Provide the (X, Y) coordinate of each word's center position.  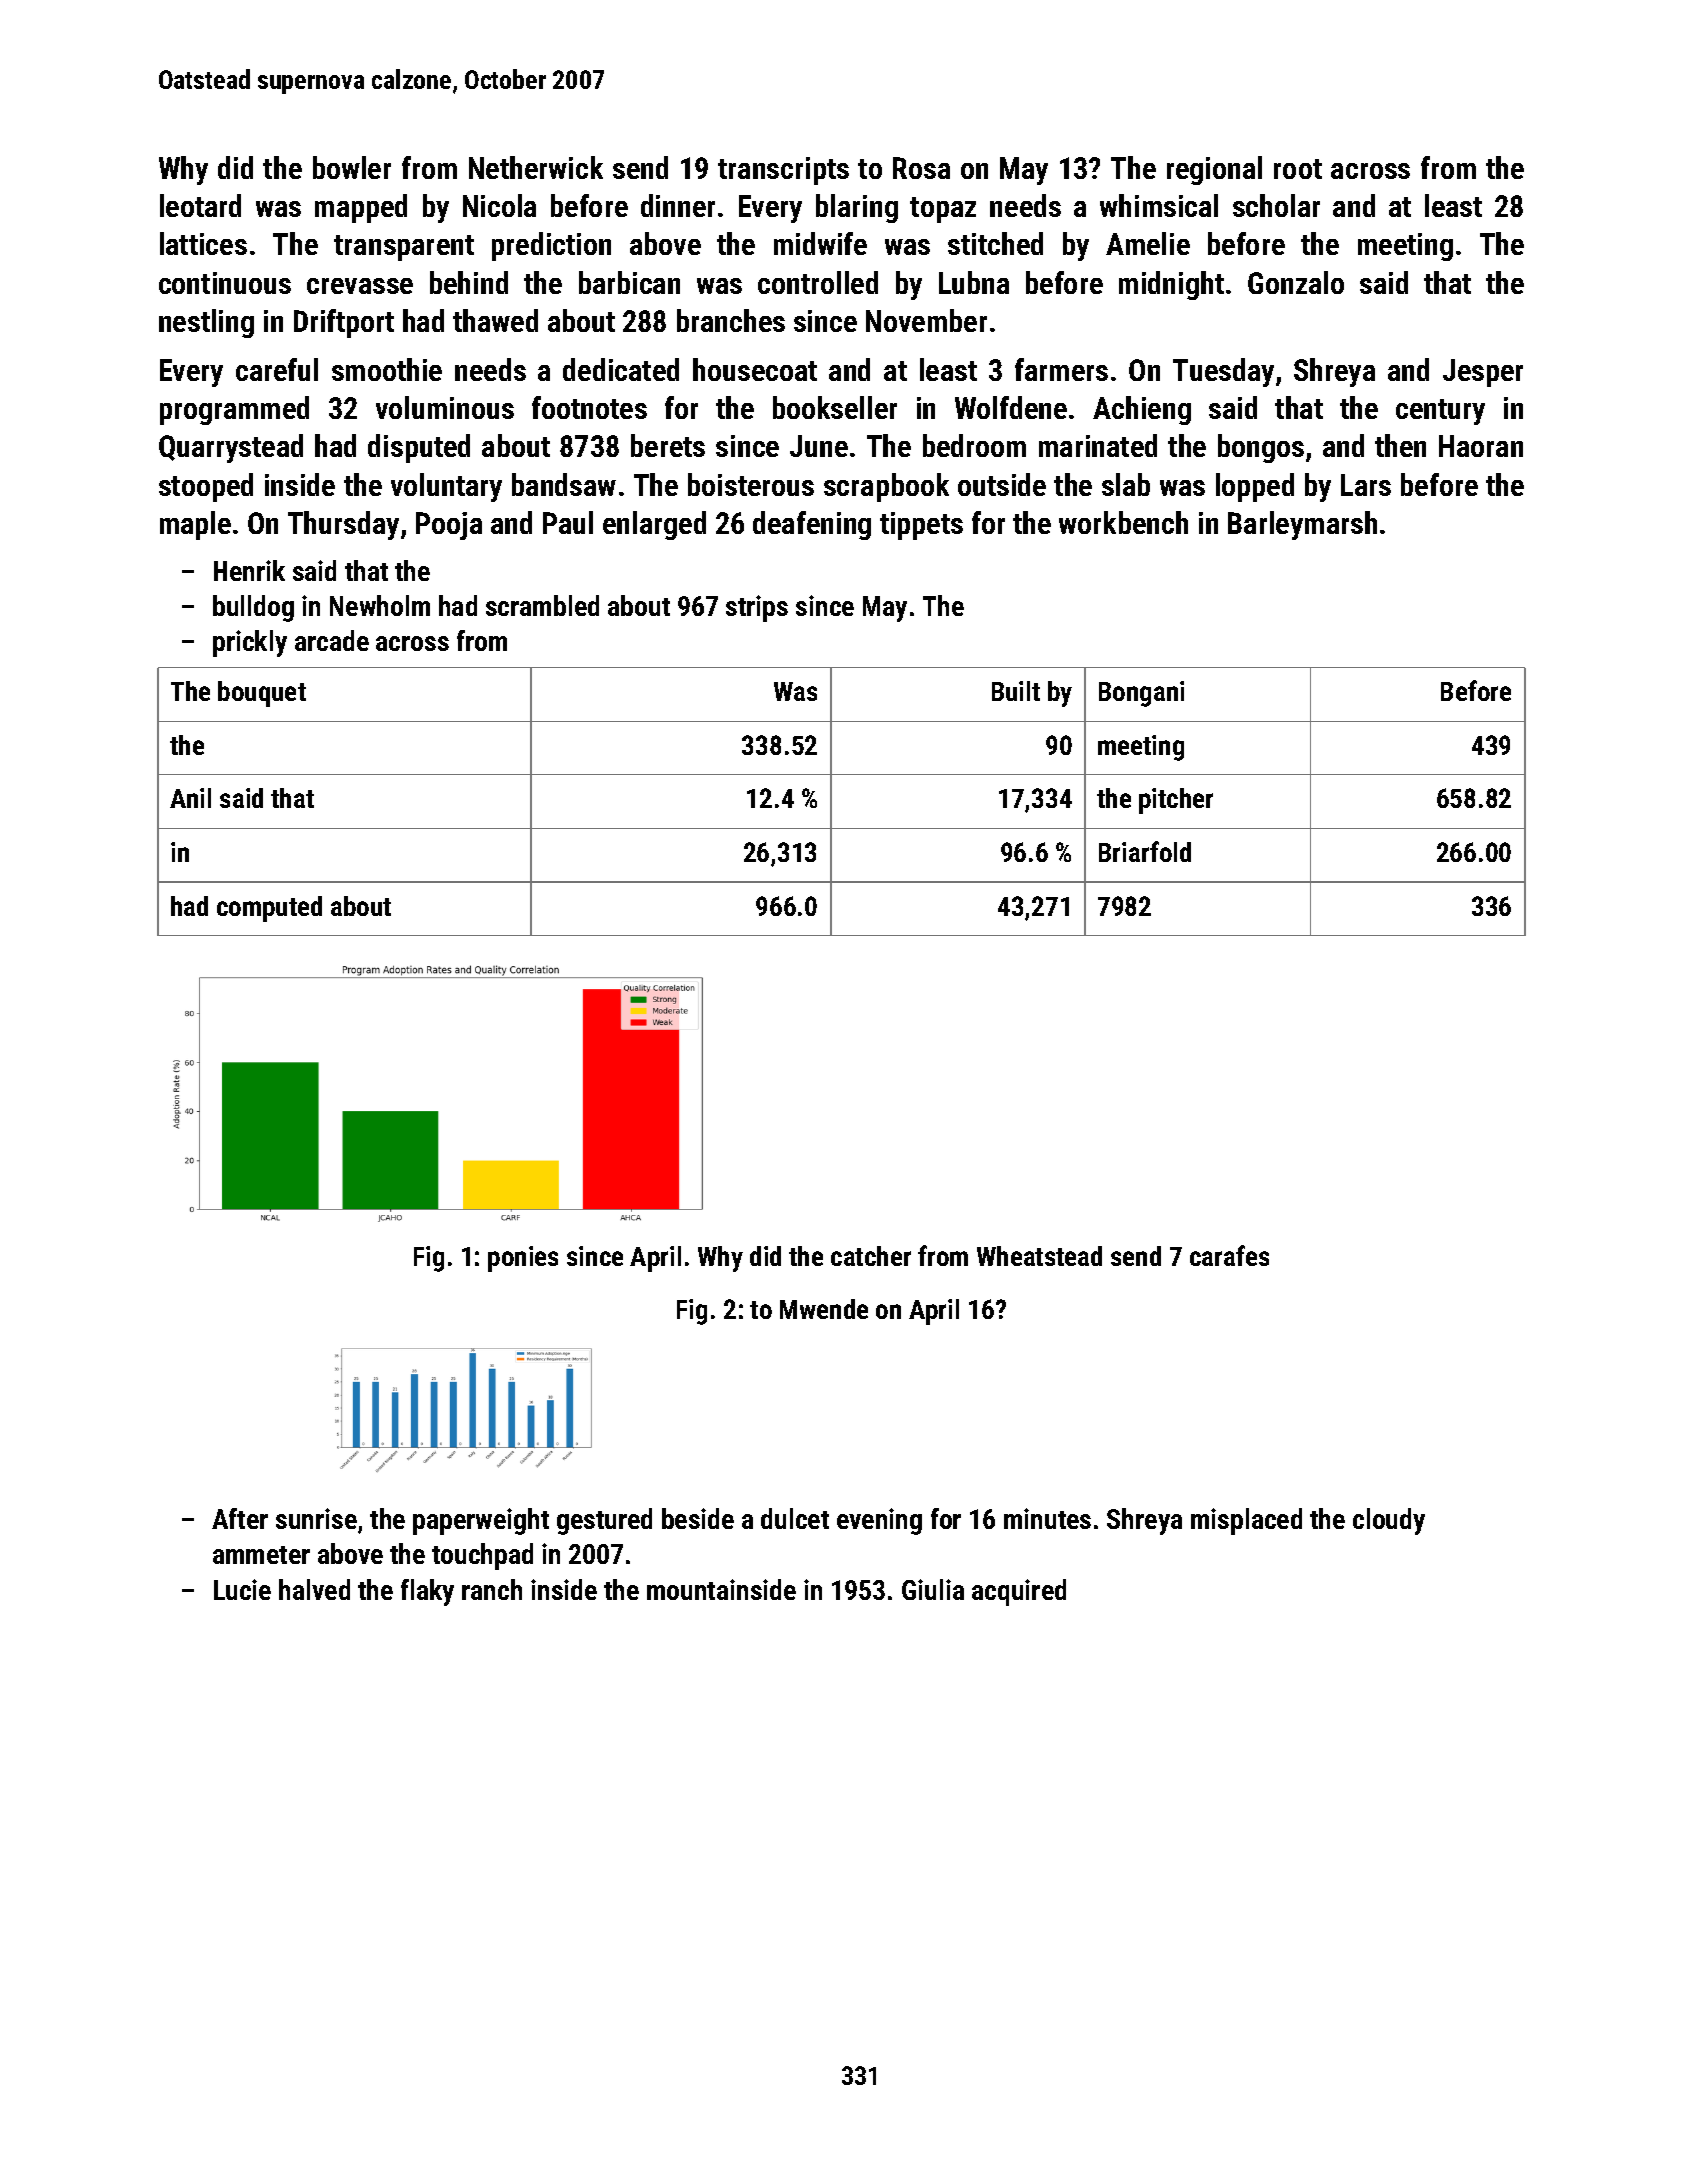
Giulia (933, 1589)
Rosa (921, 168)
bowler (352, 167)
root (1298, 169)
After (240, 1518)
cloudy (1389, 1521)
